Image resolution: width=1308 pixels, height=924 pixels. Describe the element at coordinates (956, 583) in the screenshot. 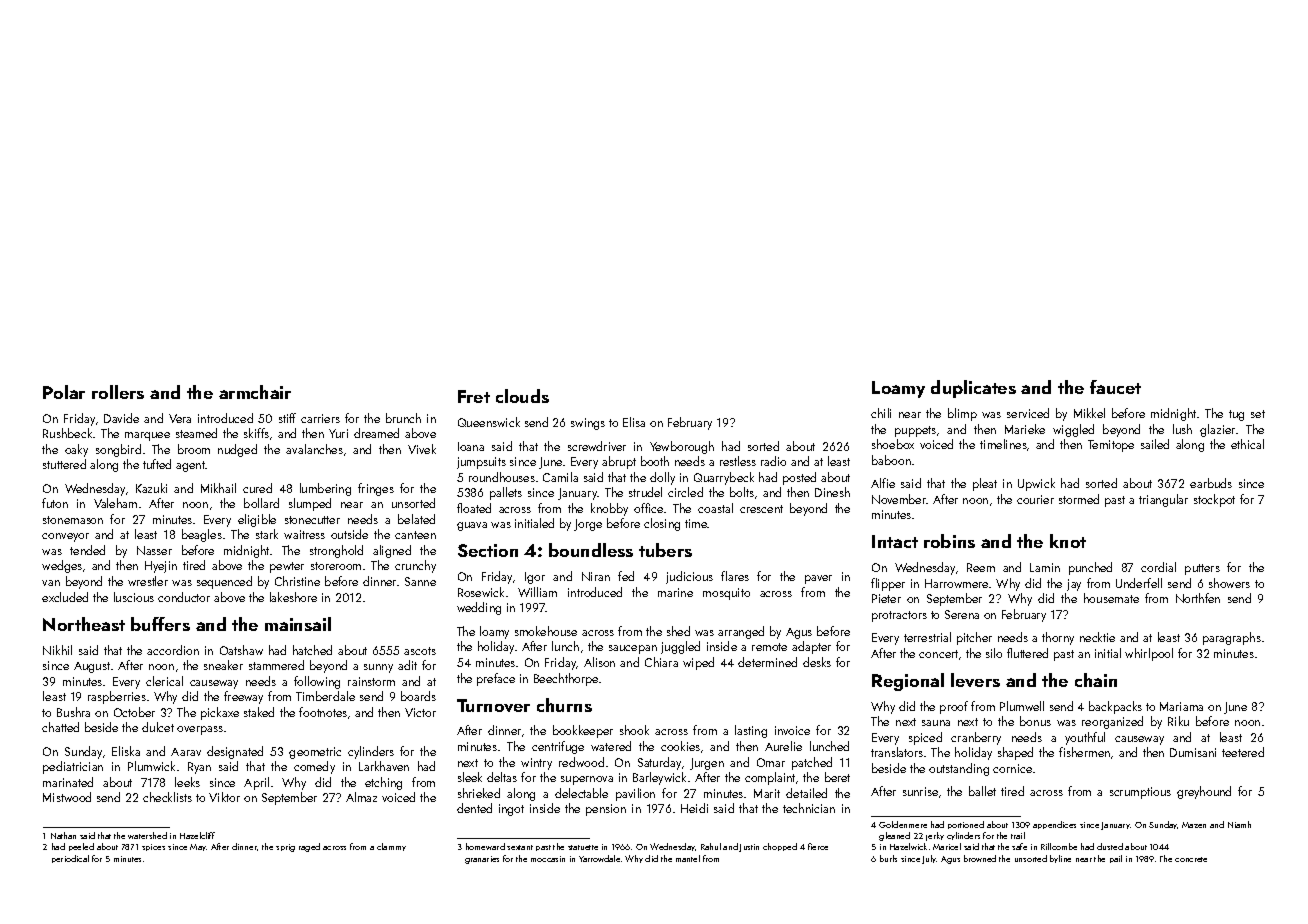

I see `Harrowmere` at that location.
